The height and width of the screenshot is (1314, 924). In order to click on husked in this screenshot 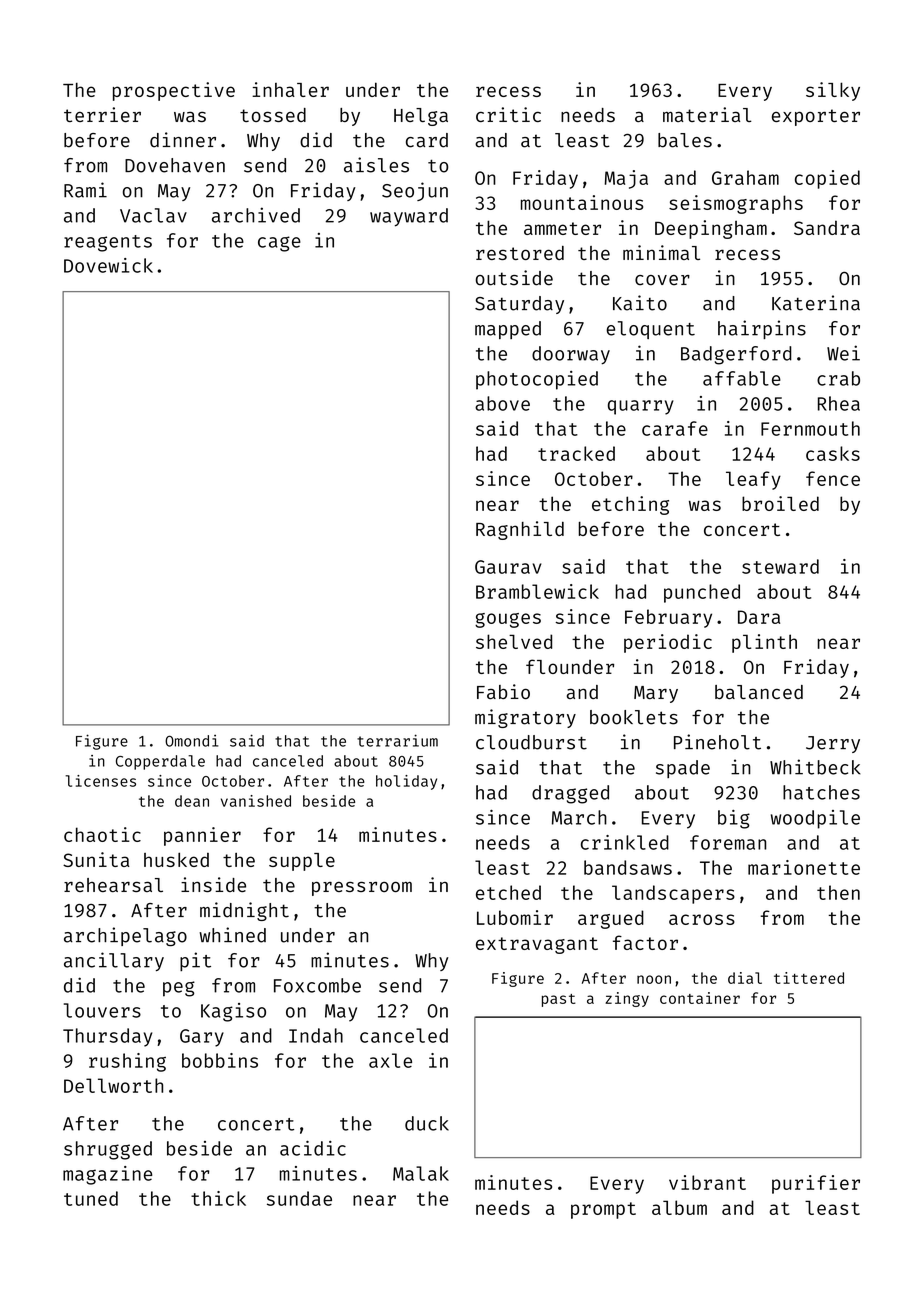, I will do `click(176, 859)`.
